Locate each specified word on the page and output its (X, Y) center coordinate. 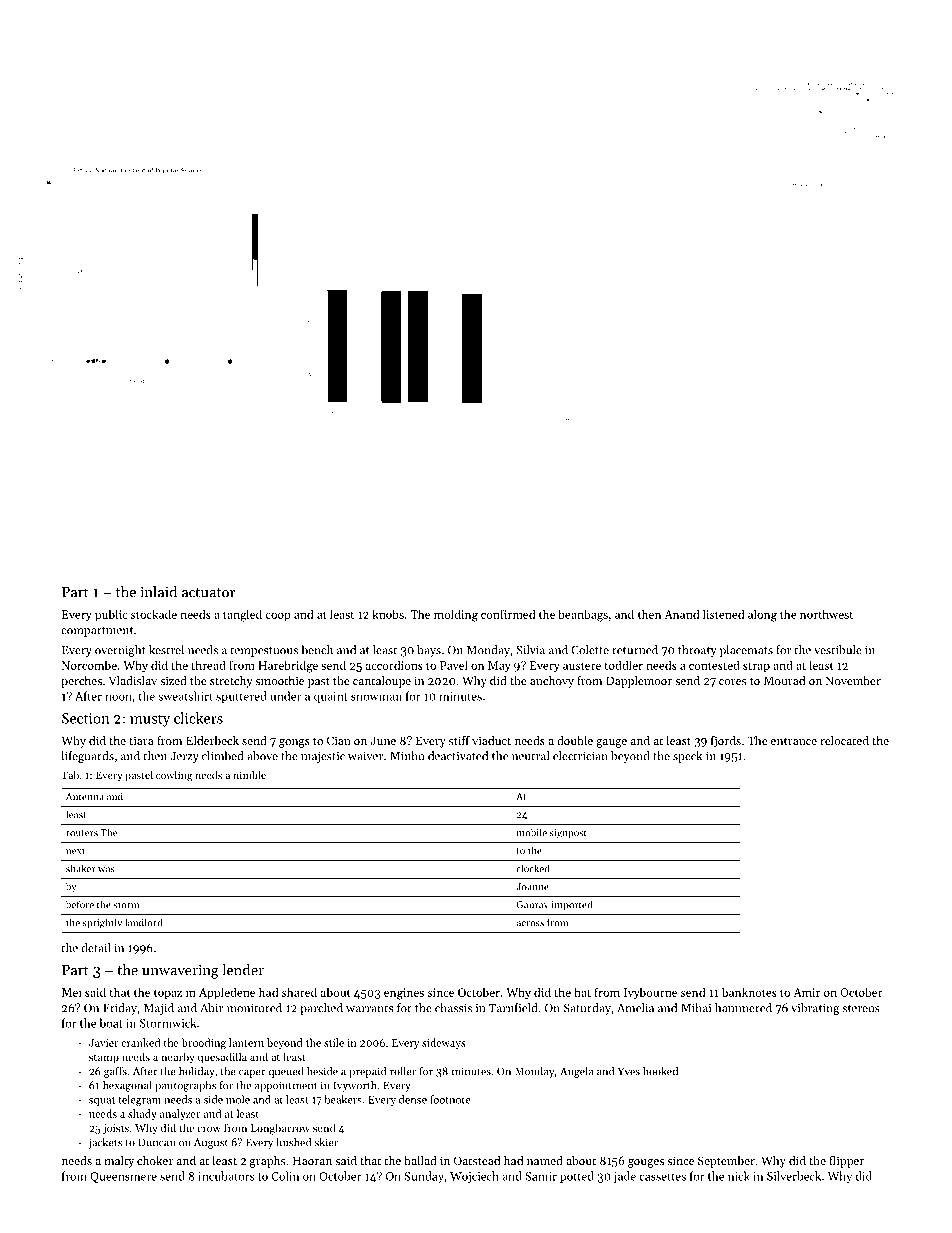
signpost (568, 834)
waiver (365, 756)
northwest (826, 614)
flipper (846, 1162)
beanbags (583, 615)
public (111, 615)
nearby (178, 1058)
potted (577, 1177)
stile (334, 1042)
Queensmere (123, 1177)
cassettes (662, 1177)
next (75, 851)
